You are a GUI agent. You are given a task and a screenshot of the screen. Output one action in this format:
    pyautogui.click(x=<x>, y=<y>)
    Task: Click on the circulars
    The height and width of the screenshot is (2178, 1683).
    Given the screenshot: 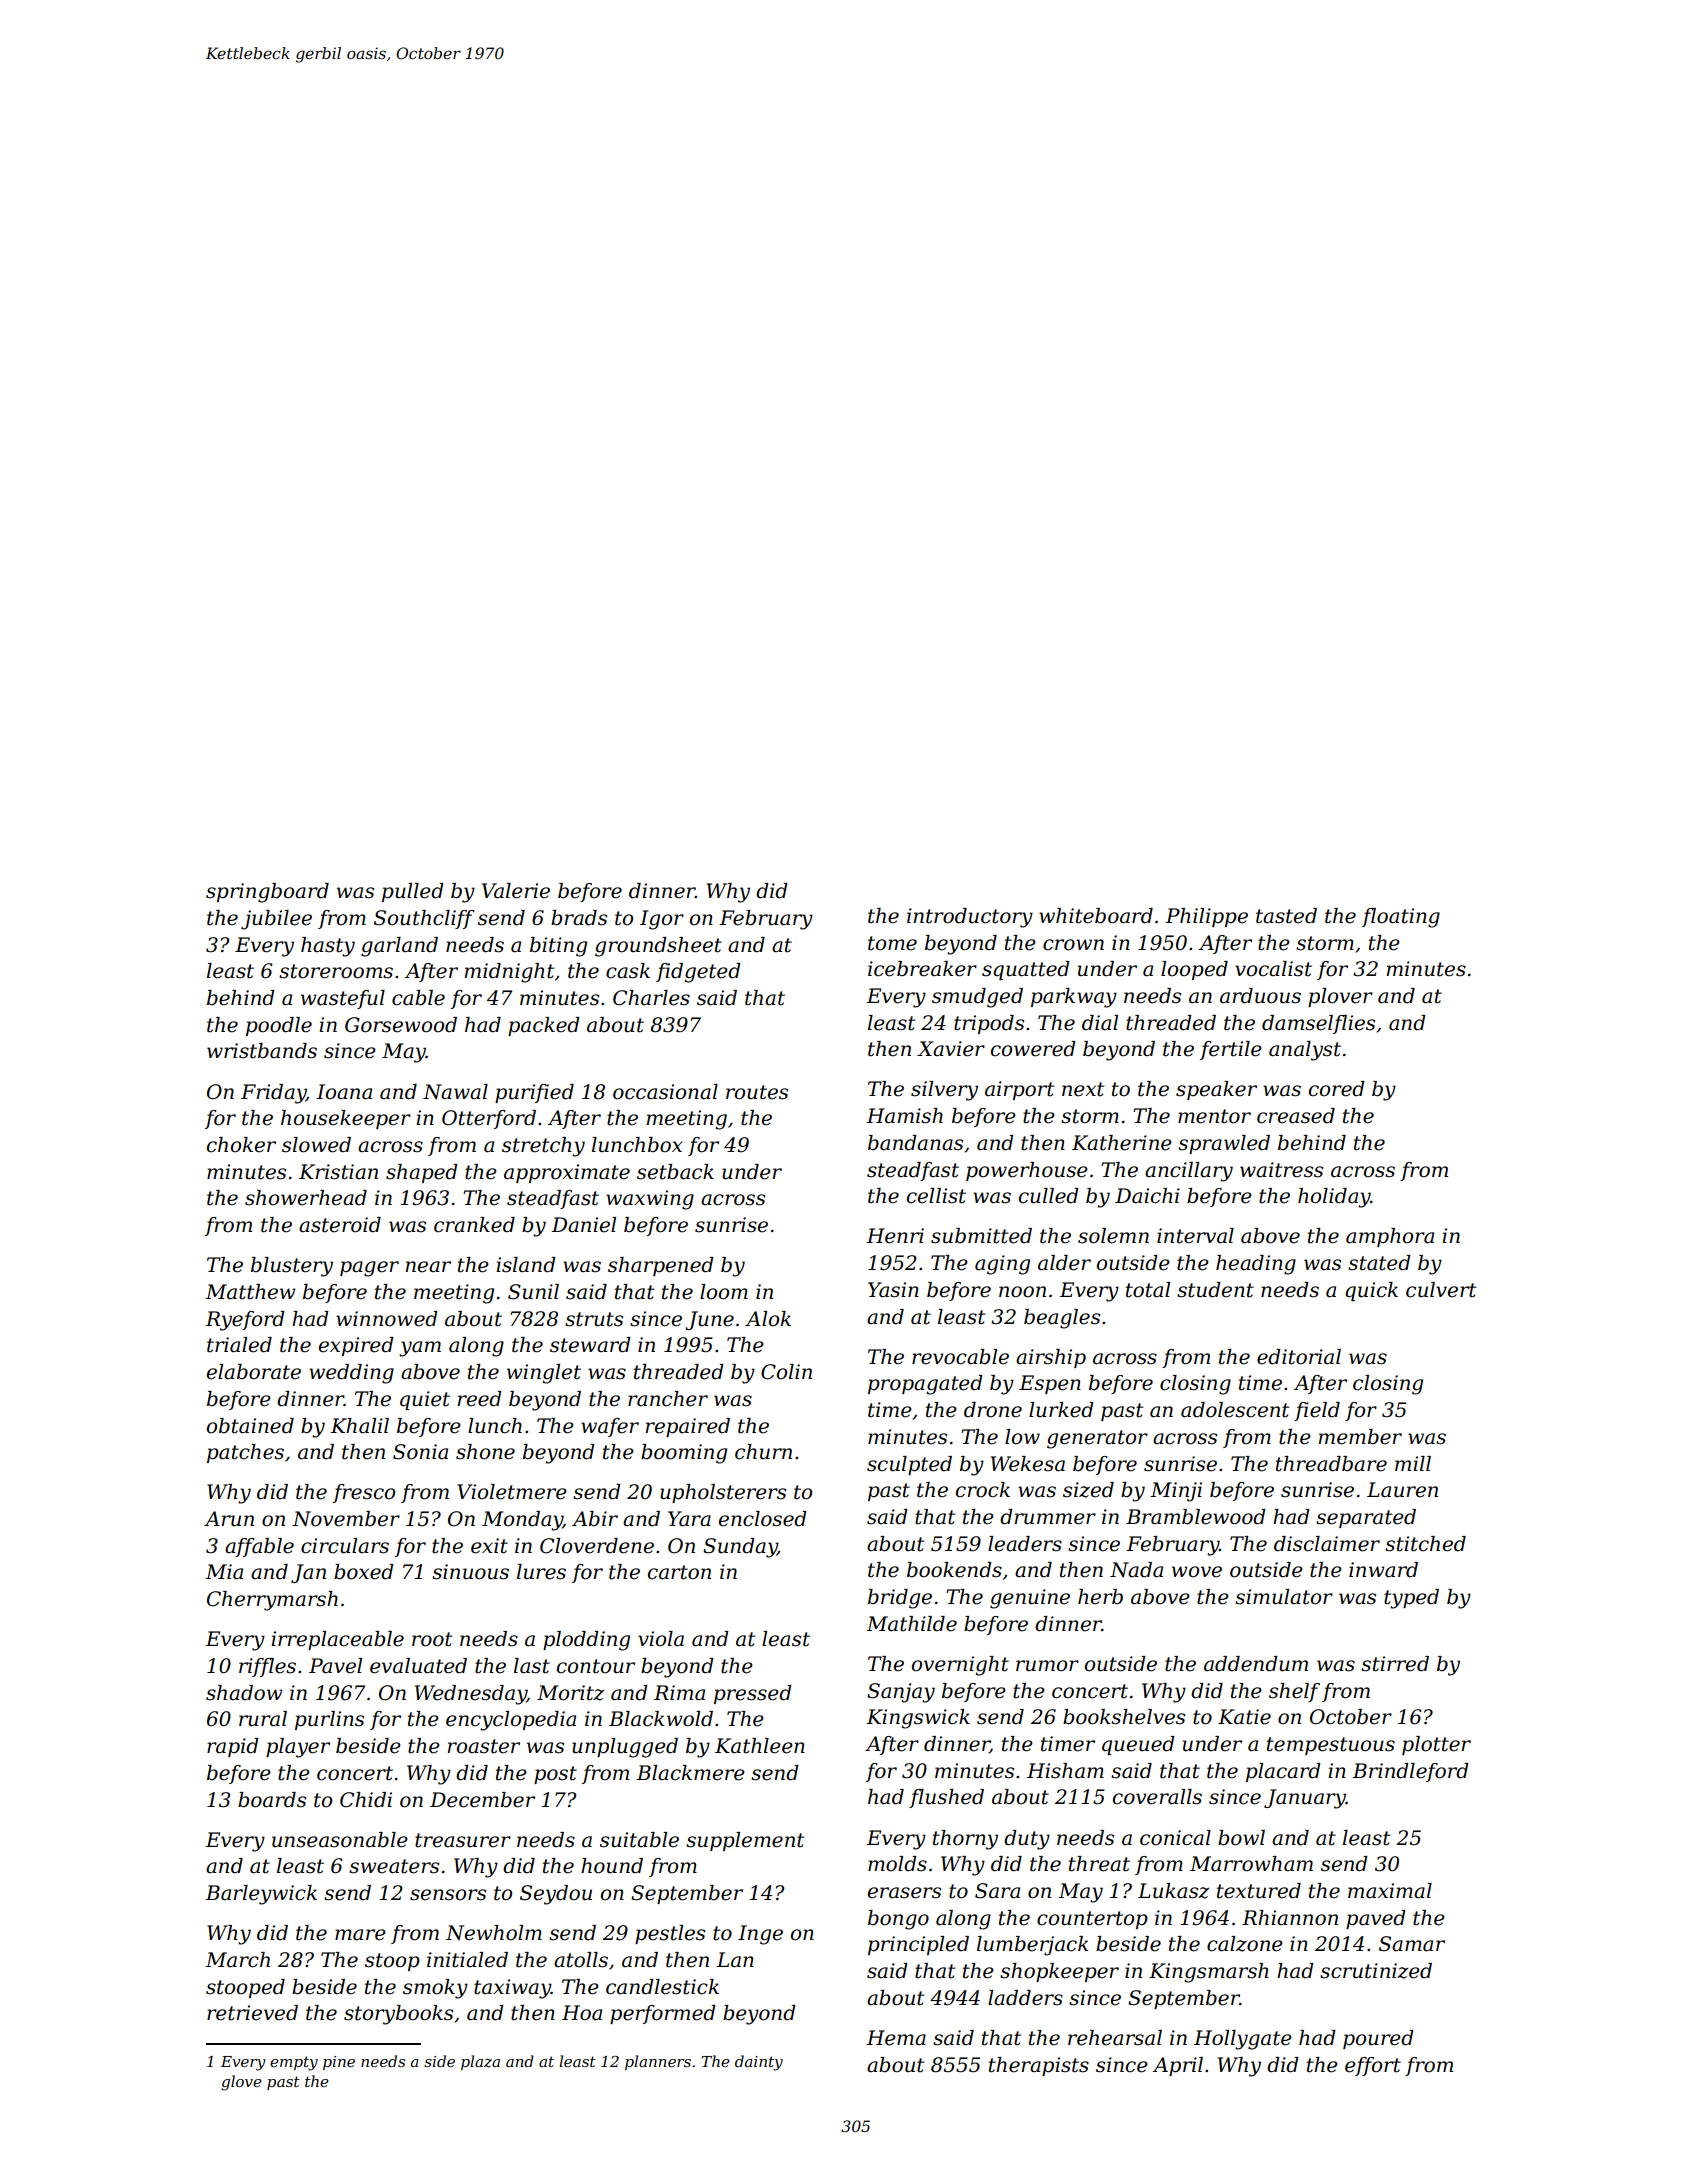 What is the action you would take?
    pyautogui.click(x=345, y=1546)
